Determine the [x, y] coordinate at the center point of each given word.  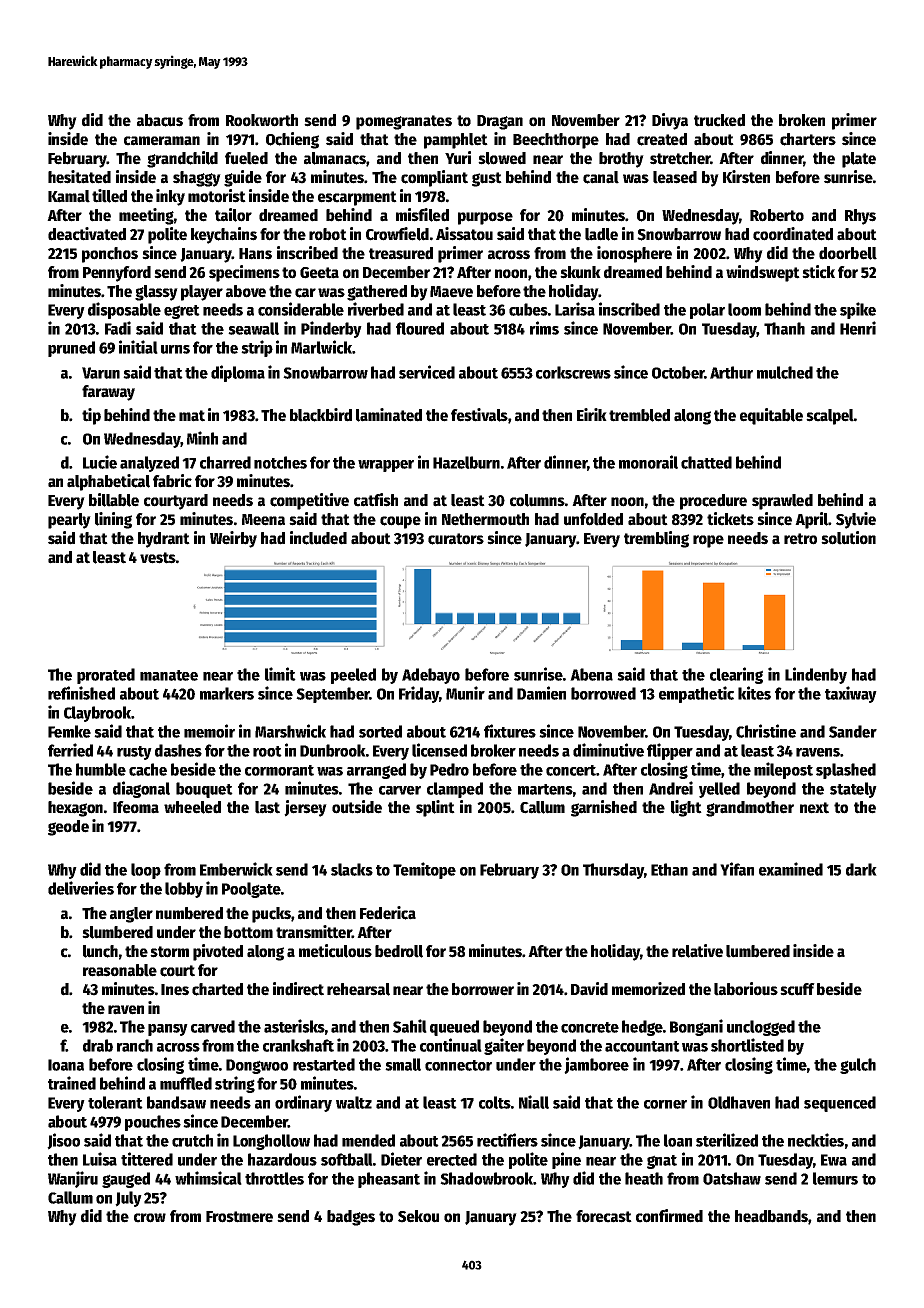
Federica [388, 913]
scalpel [830, 417]
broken [802, 120]
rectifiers [507, 1140]
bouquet [204, 790]
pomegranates [404, 122]
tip [91, 416]
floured [420, 328]
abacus [160, 120]
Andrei [671, 788]
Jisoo [63, 1141]
